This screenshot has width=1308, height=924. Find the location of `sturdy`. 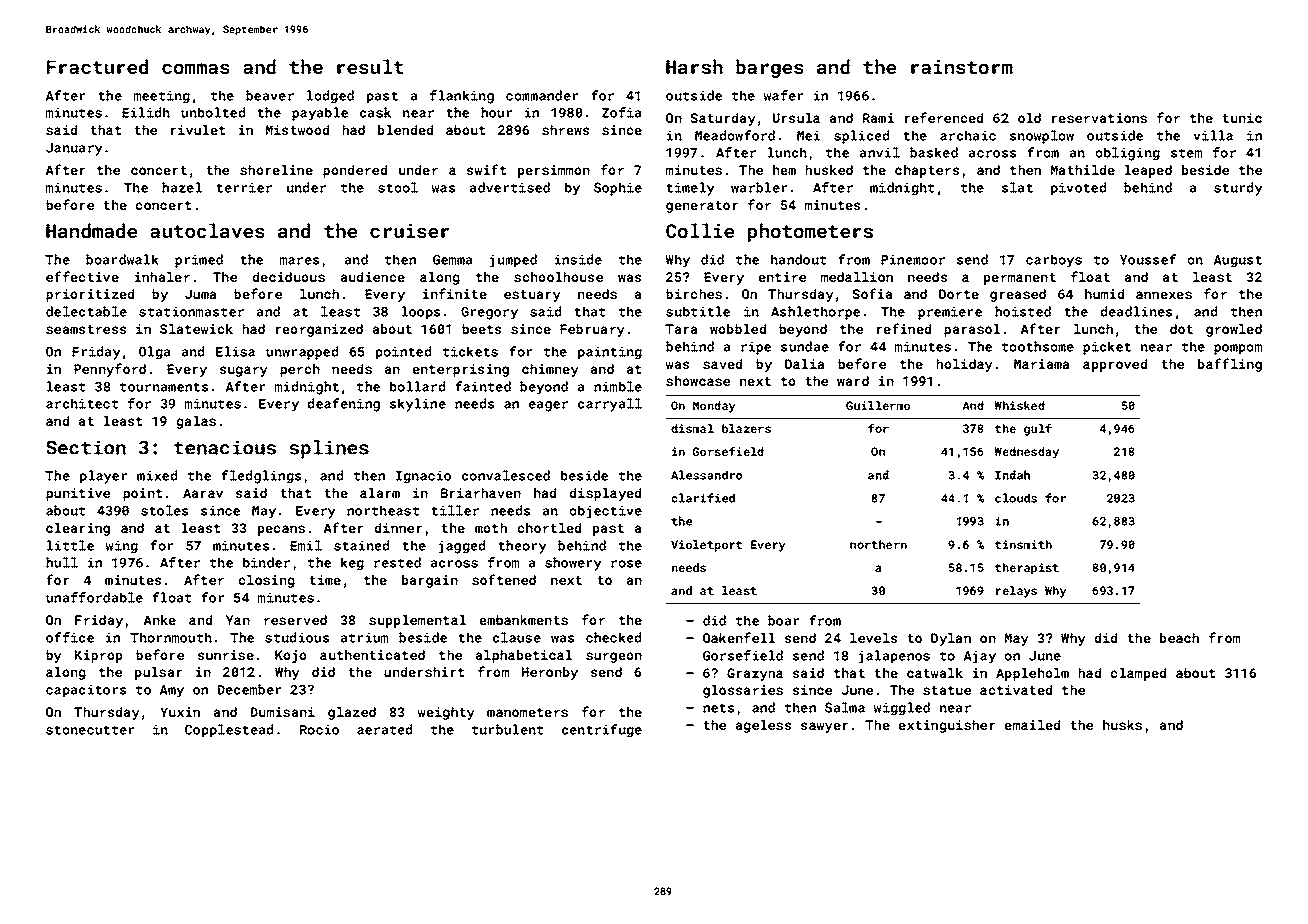

sturdy is located at coordinates (1238, 189).
